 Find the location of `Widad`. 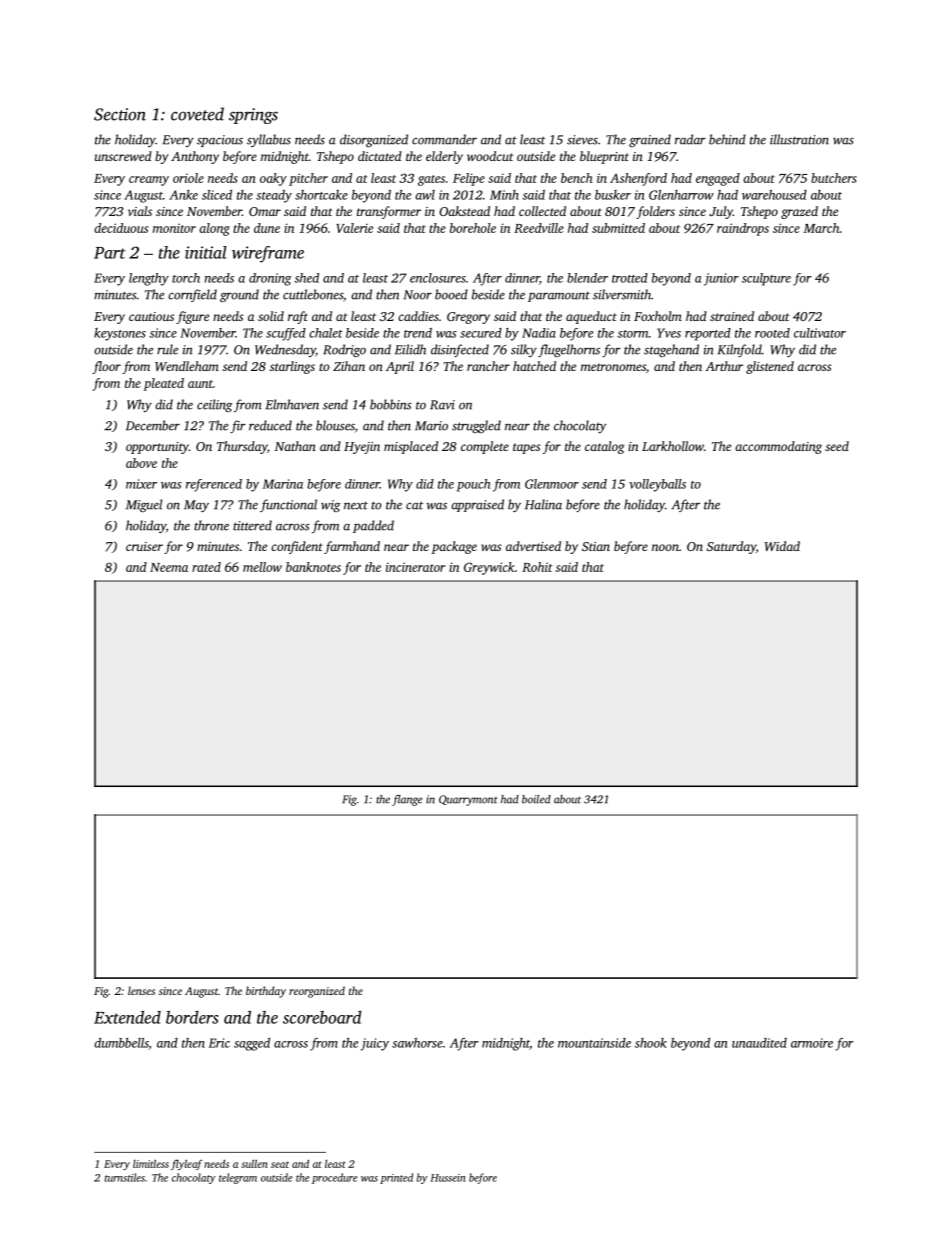

Widad is located at coordinates (782, 546).
